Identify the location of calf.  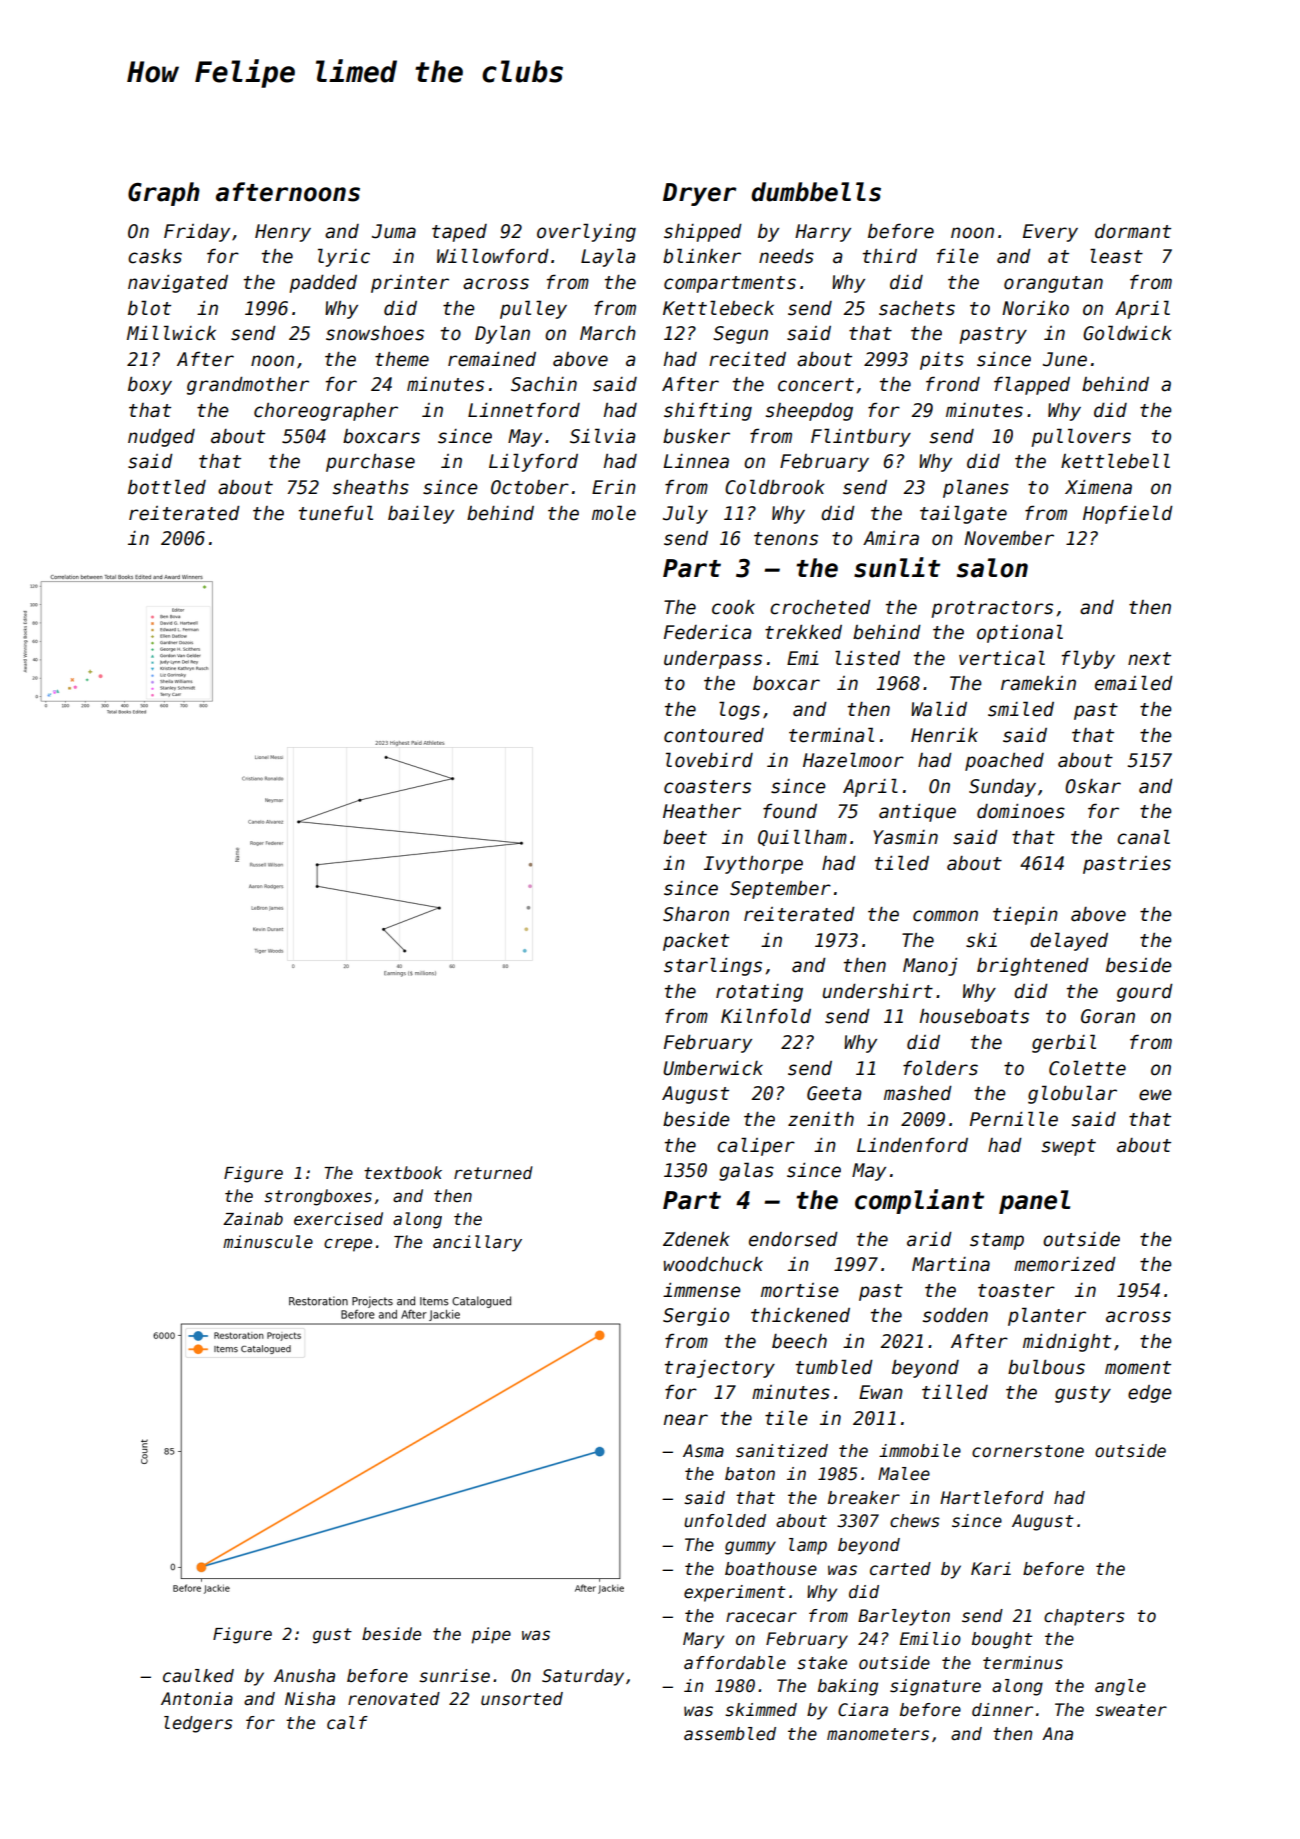
(347, 1723).
